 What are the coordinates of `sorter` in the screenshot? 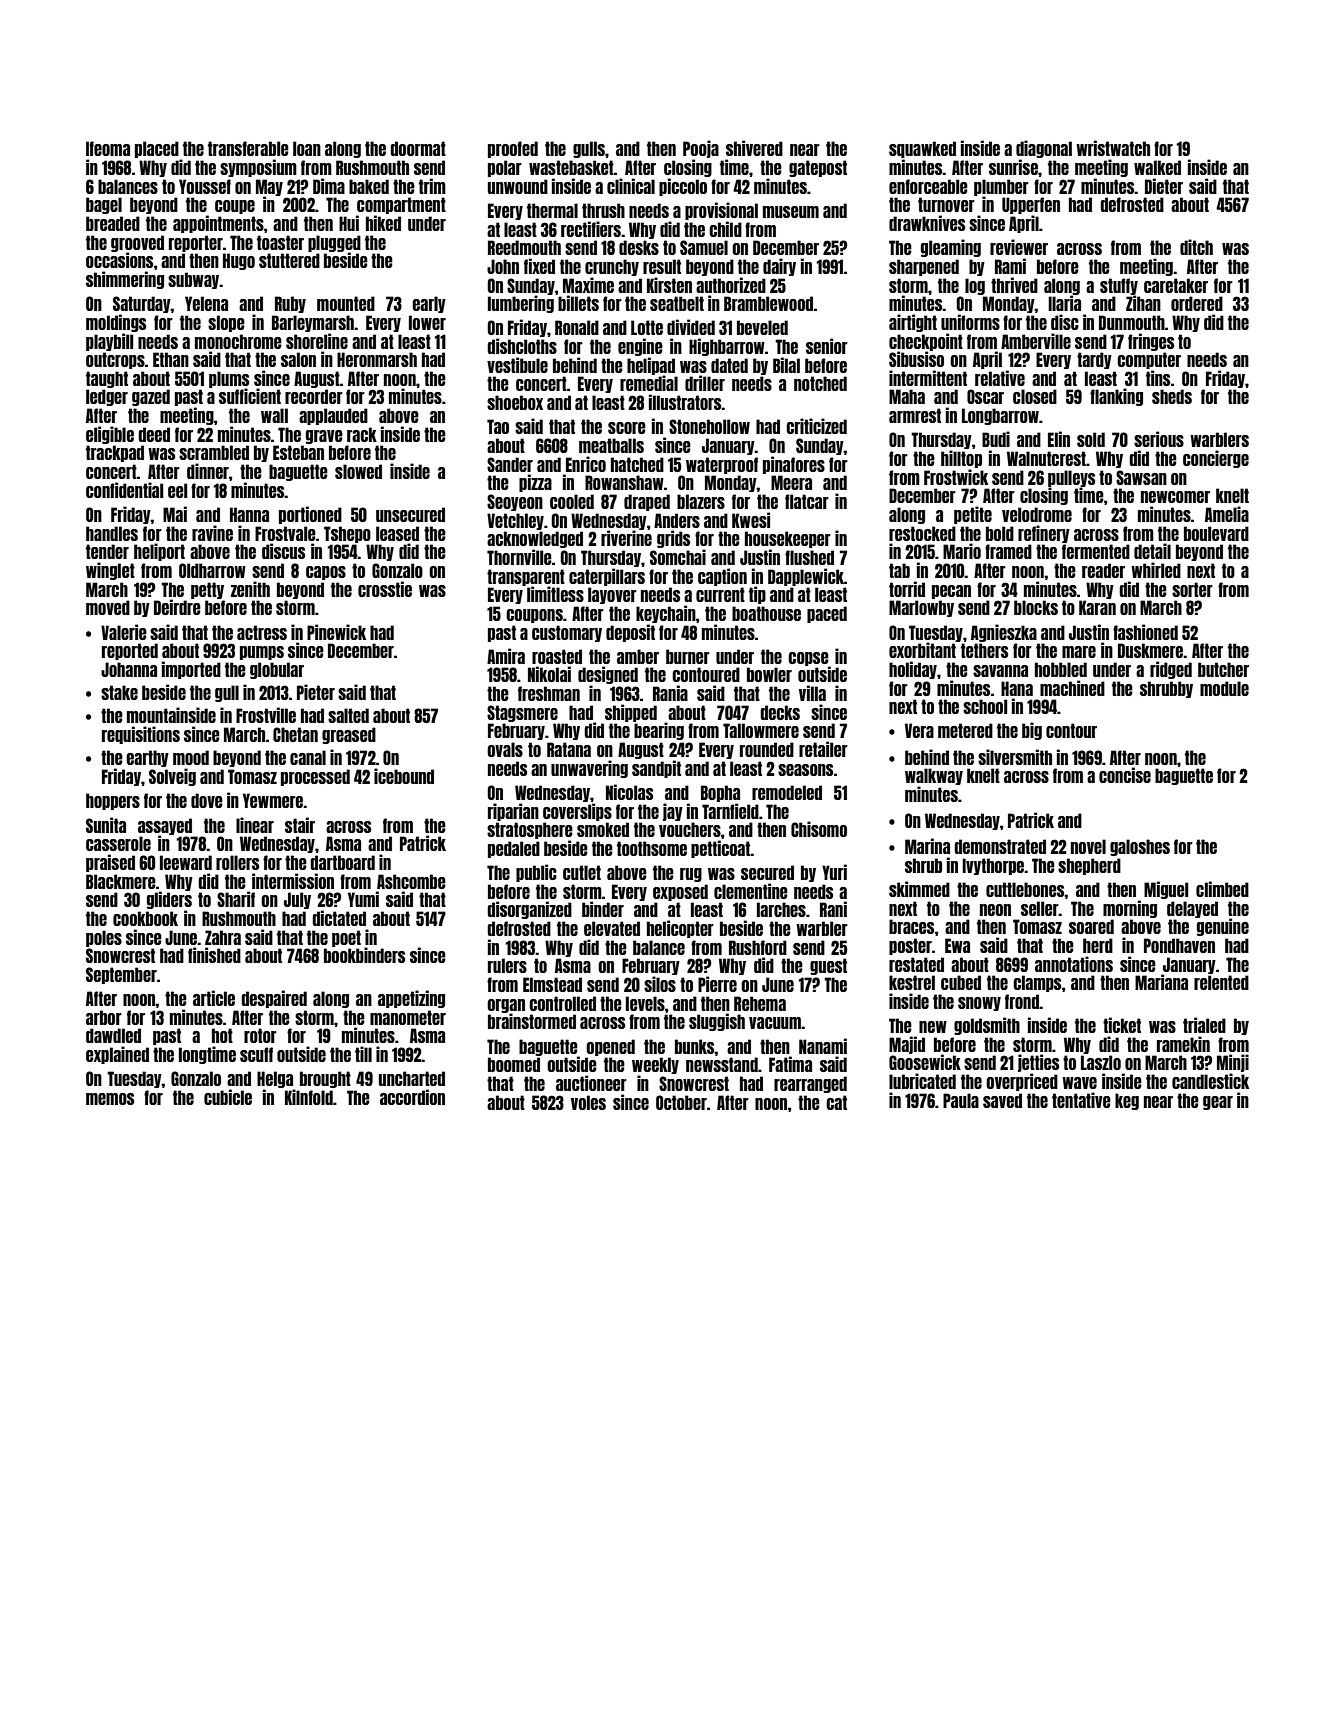 It's located at (1192, 589).
